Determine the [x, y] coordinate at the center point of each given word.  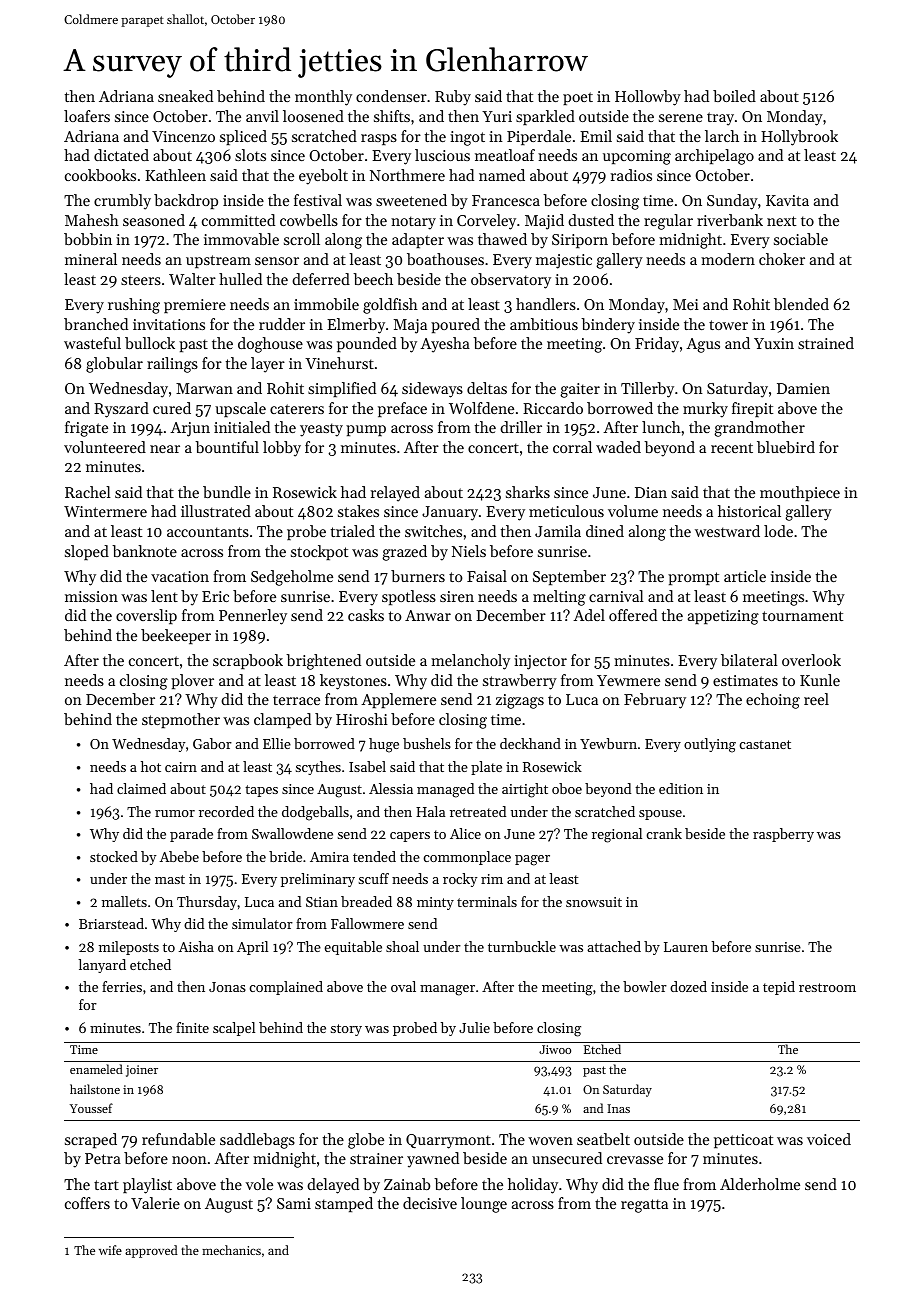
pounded [367, 344]
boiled [734, 96]
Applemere [398, 700]
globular [114, 365]
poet [578, 98]
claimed [141, 788]
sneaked [185, 96]
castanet [765, 744]
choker [782, 259]
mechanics [231, 1250]
